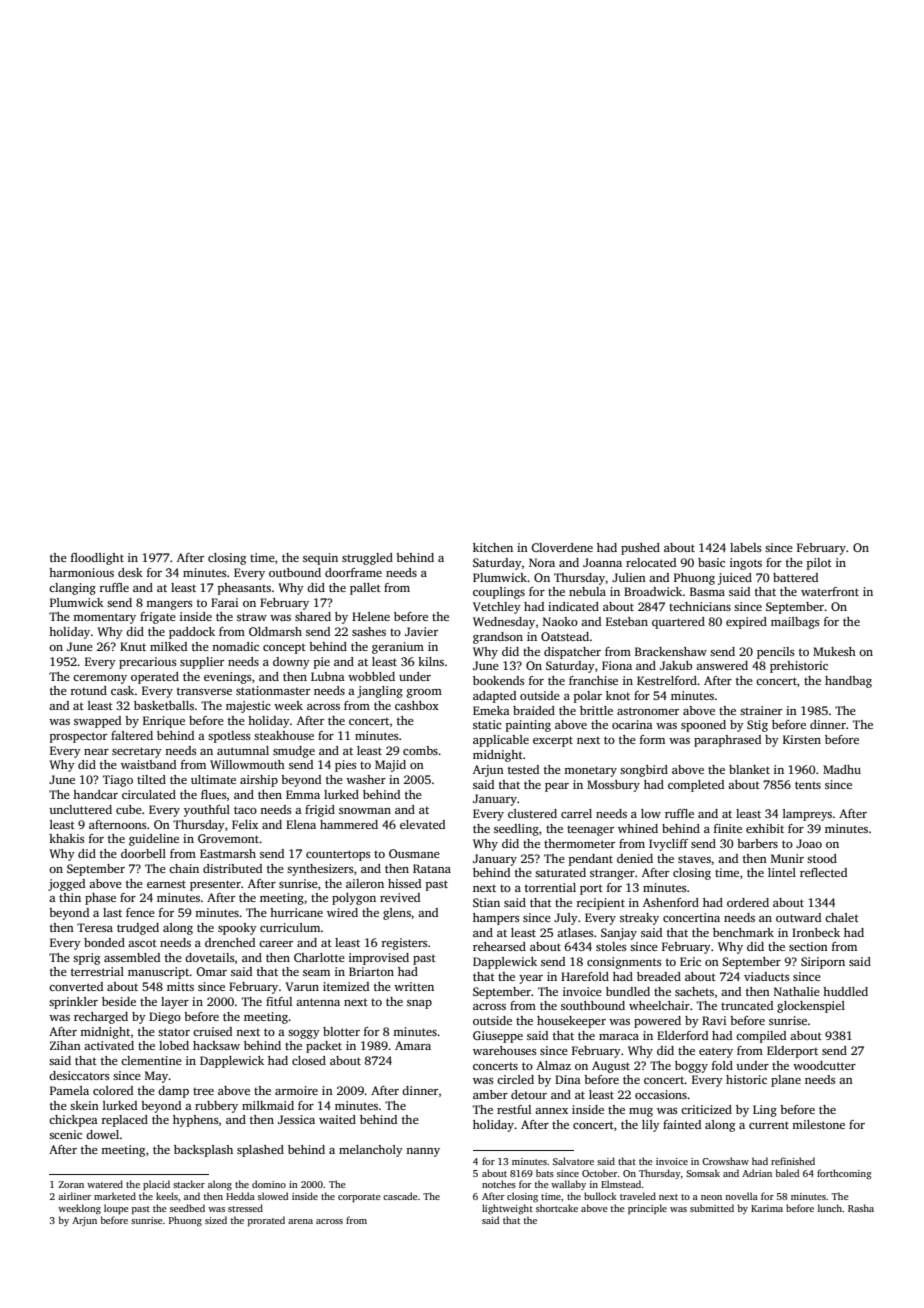 The width and height of the screenshot is (924, 1308). I want to click on ascot, so click(142, 943).
